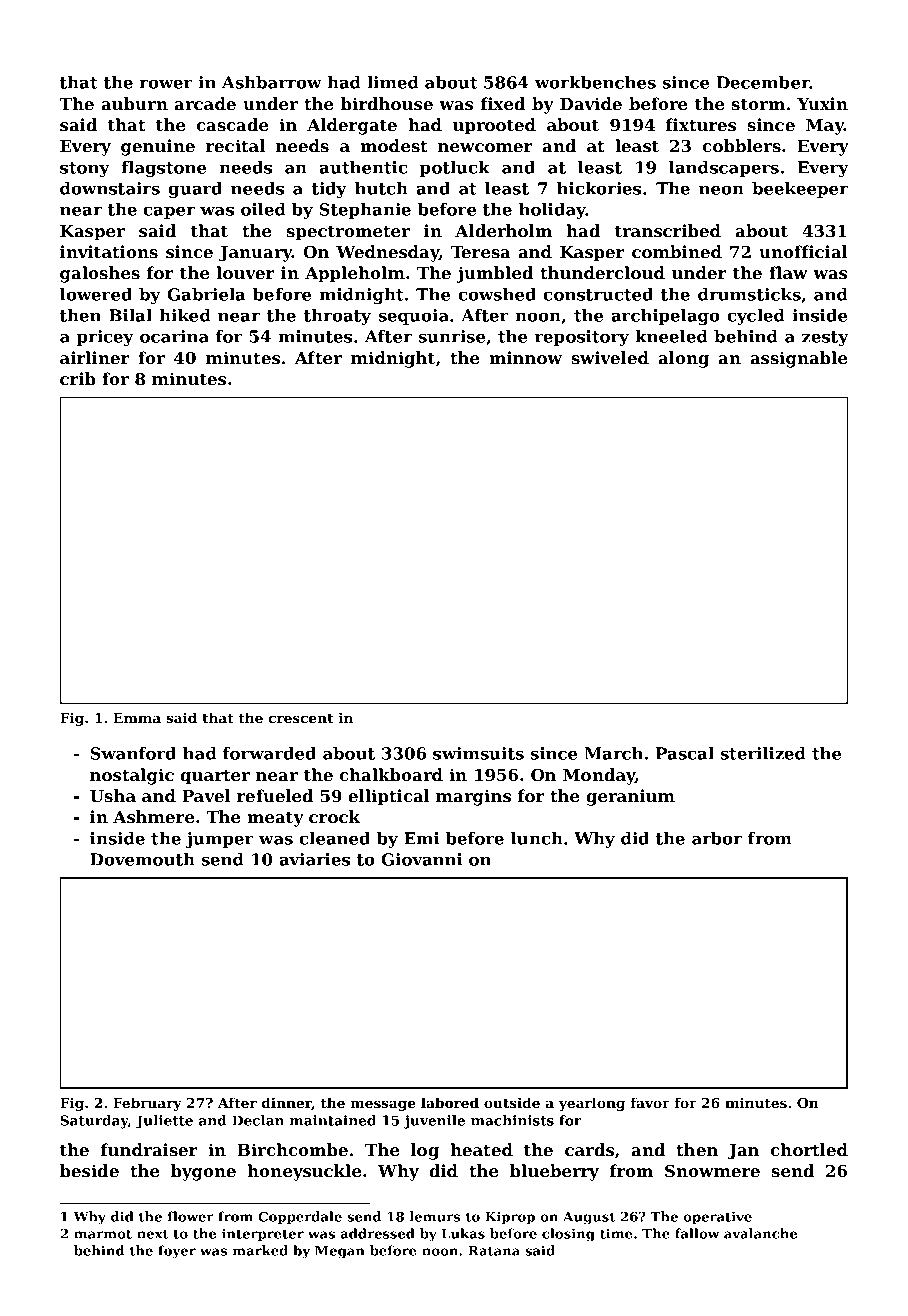 This page has height=1316, width=908. I want to click on invitations, so click(109, 251).
